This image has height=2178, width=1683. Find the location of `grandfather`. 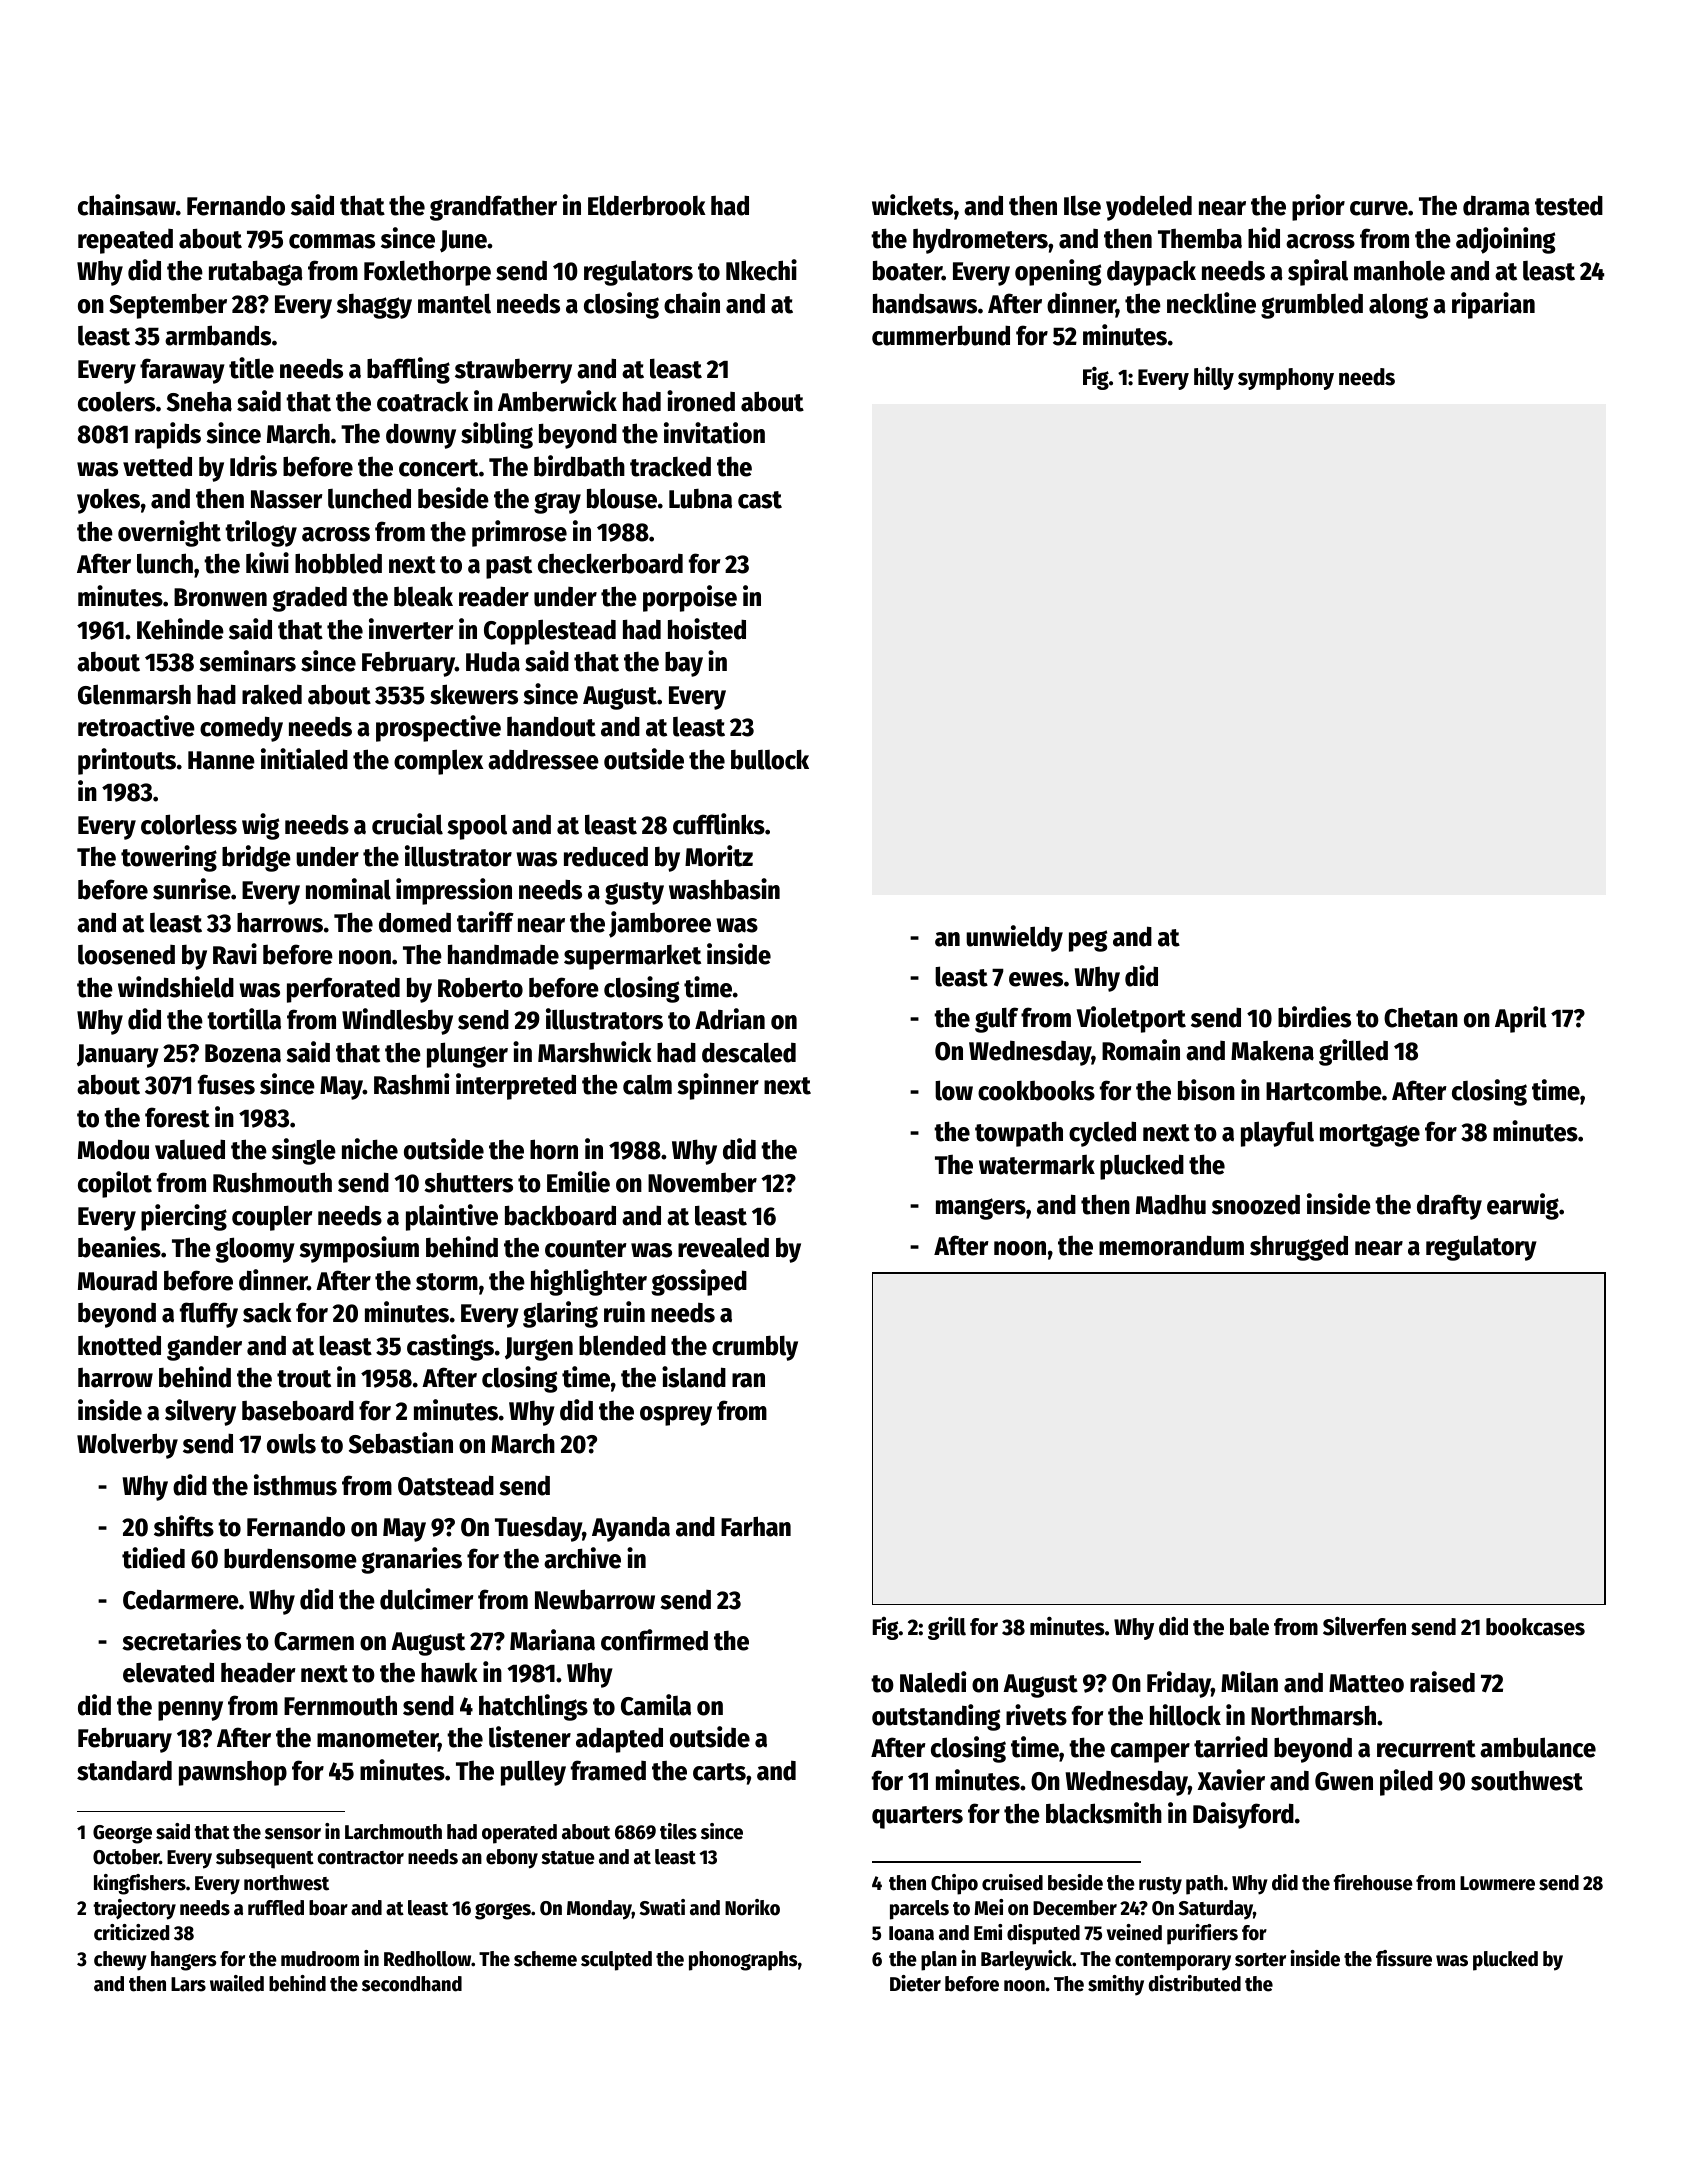

grandfather is located at coordinates (493, 208).
